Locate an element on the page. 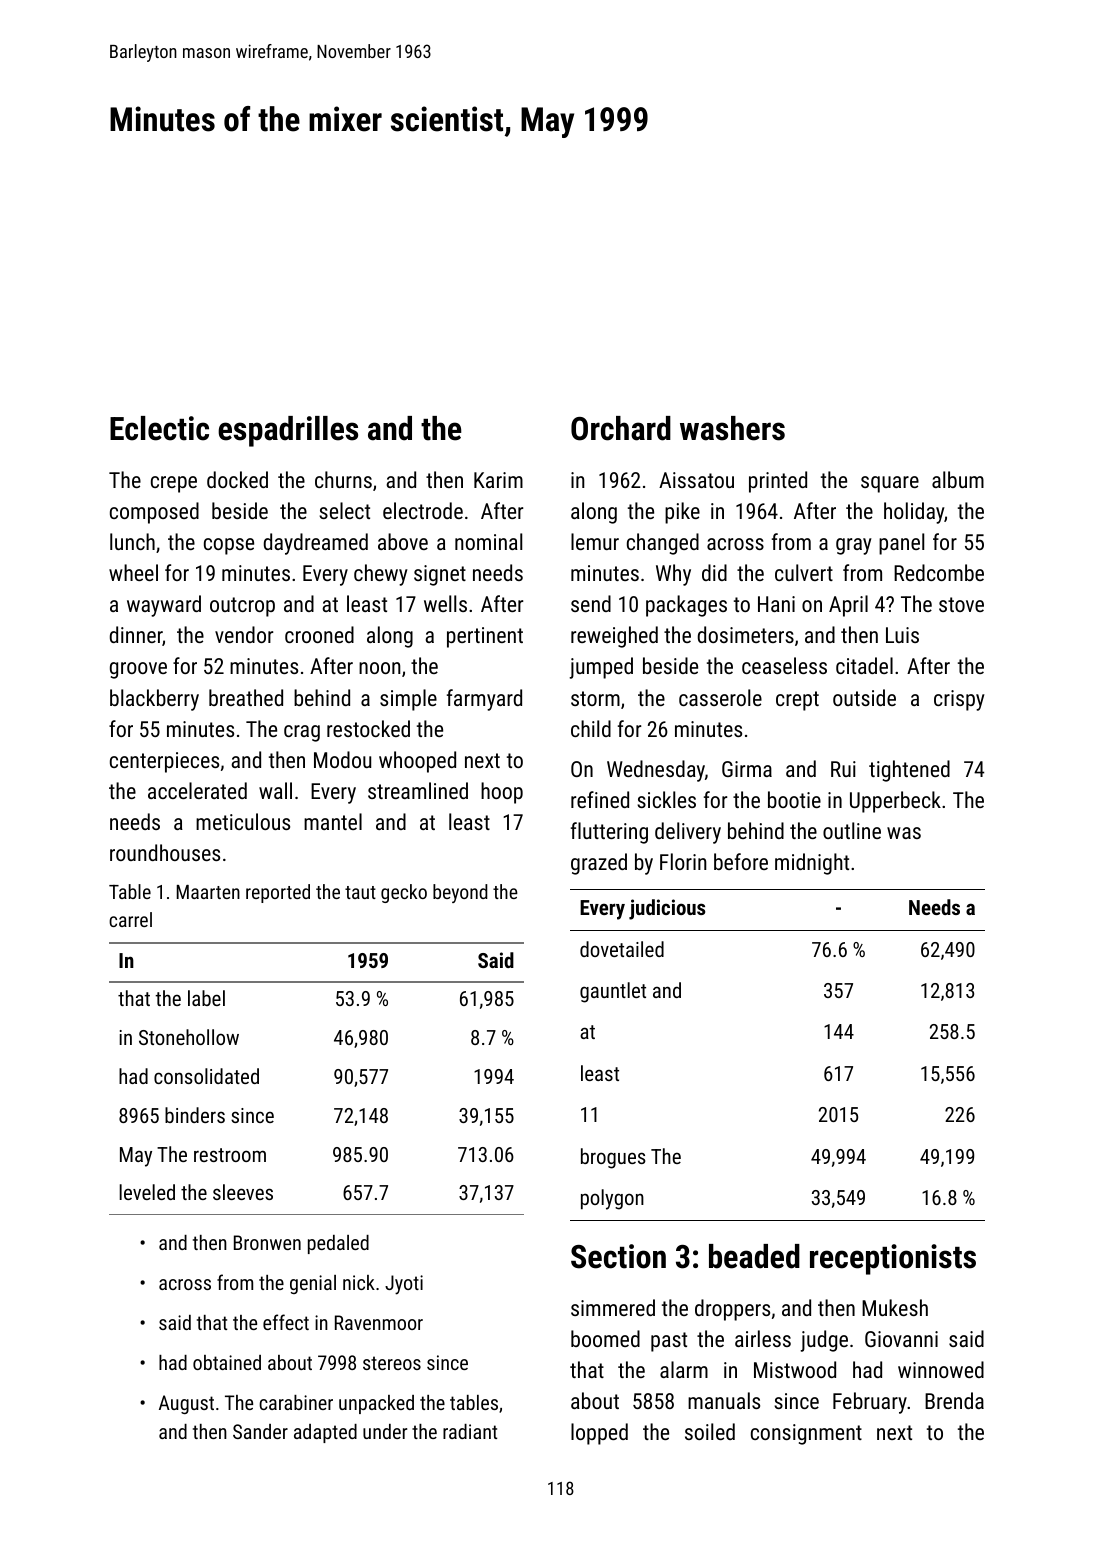 This document has height=1548, width=1094. taut is located at coordinates (360, 892).
